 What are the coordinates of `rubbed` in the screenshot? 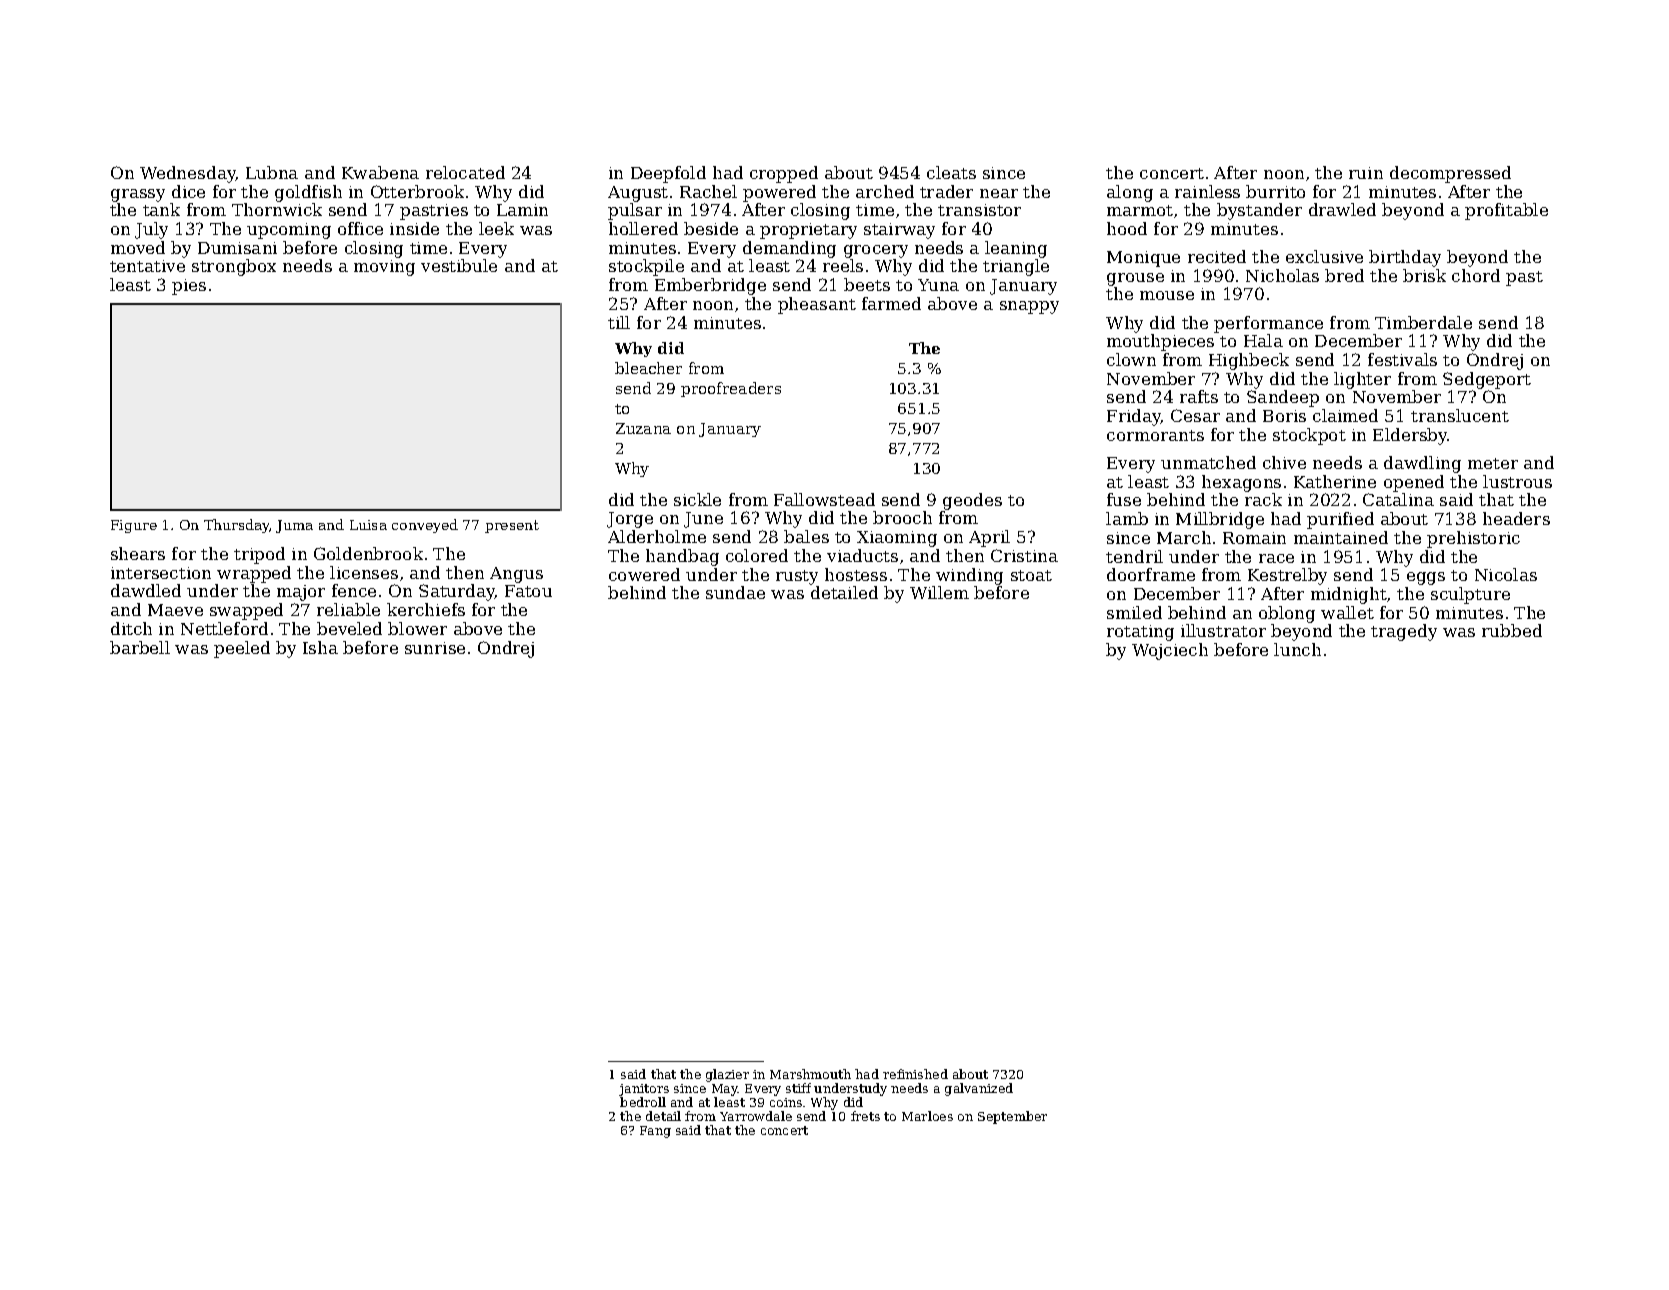 It's located at (1512, 630).
